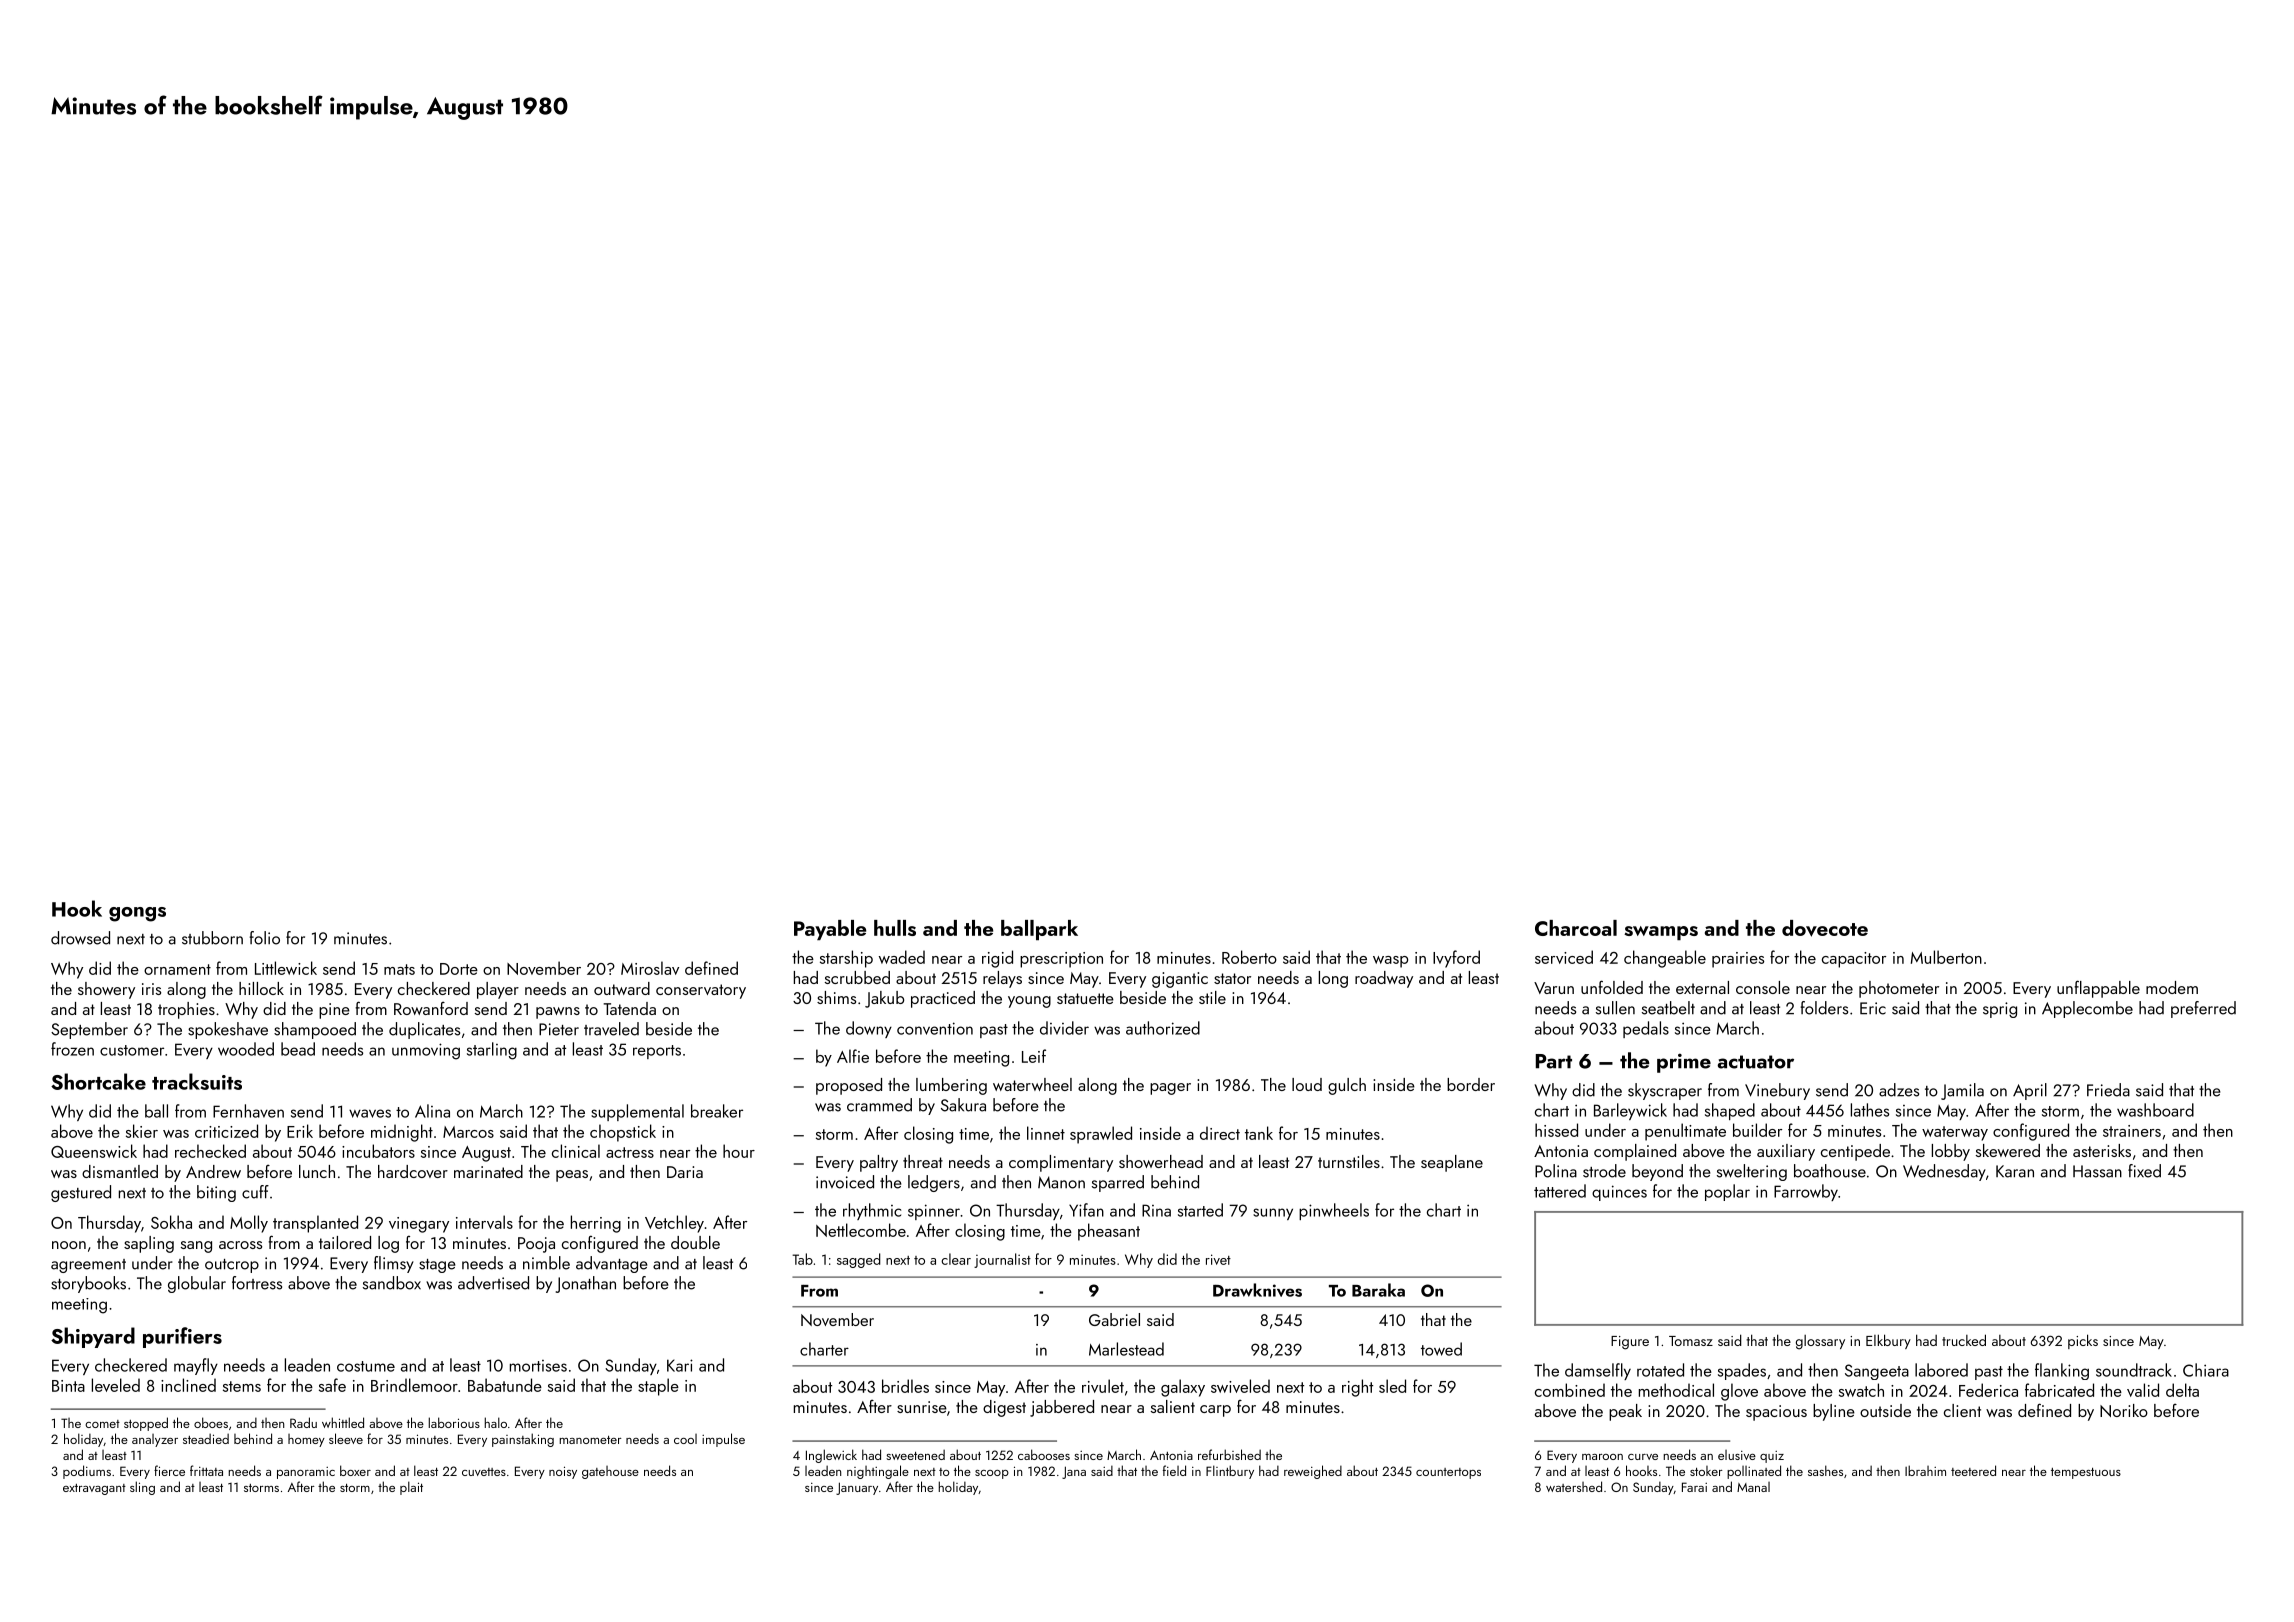  I want to click on ornament, so click(177, 969).
